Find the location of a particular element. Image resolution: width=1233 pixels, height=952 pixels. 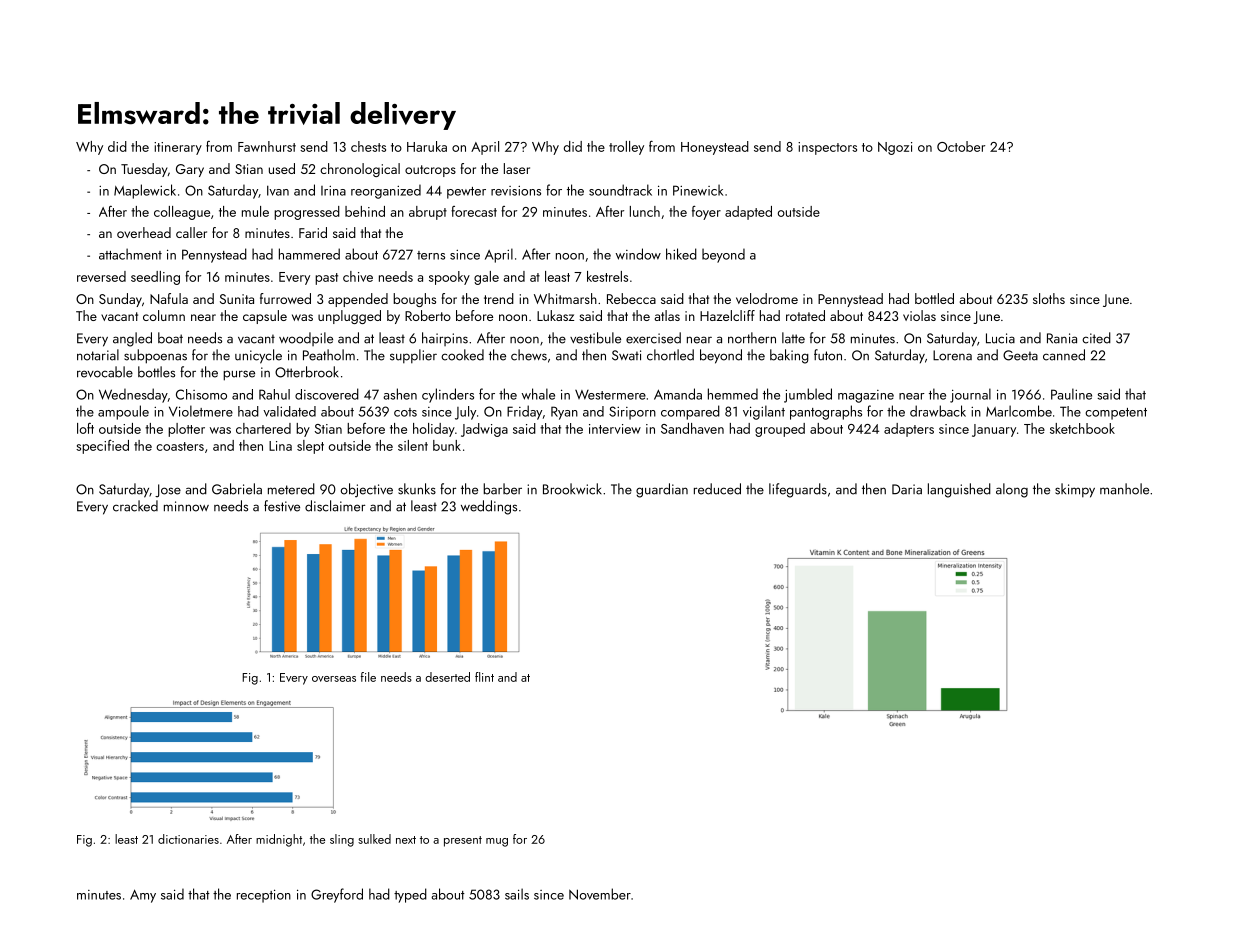

Ngozi is located at coordinates (895, 148).
